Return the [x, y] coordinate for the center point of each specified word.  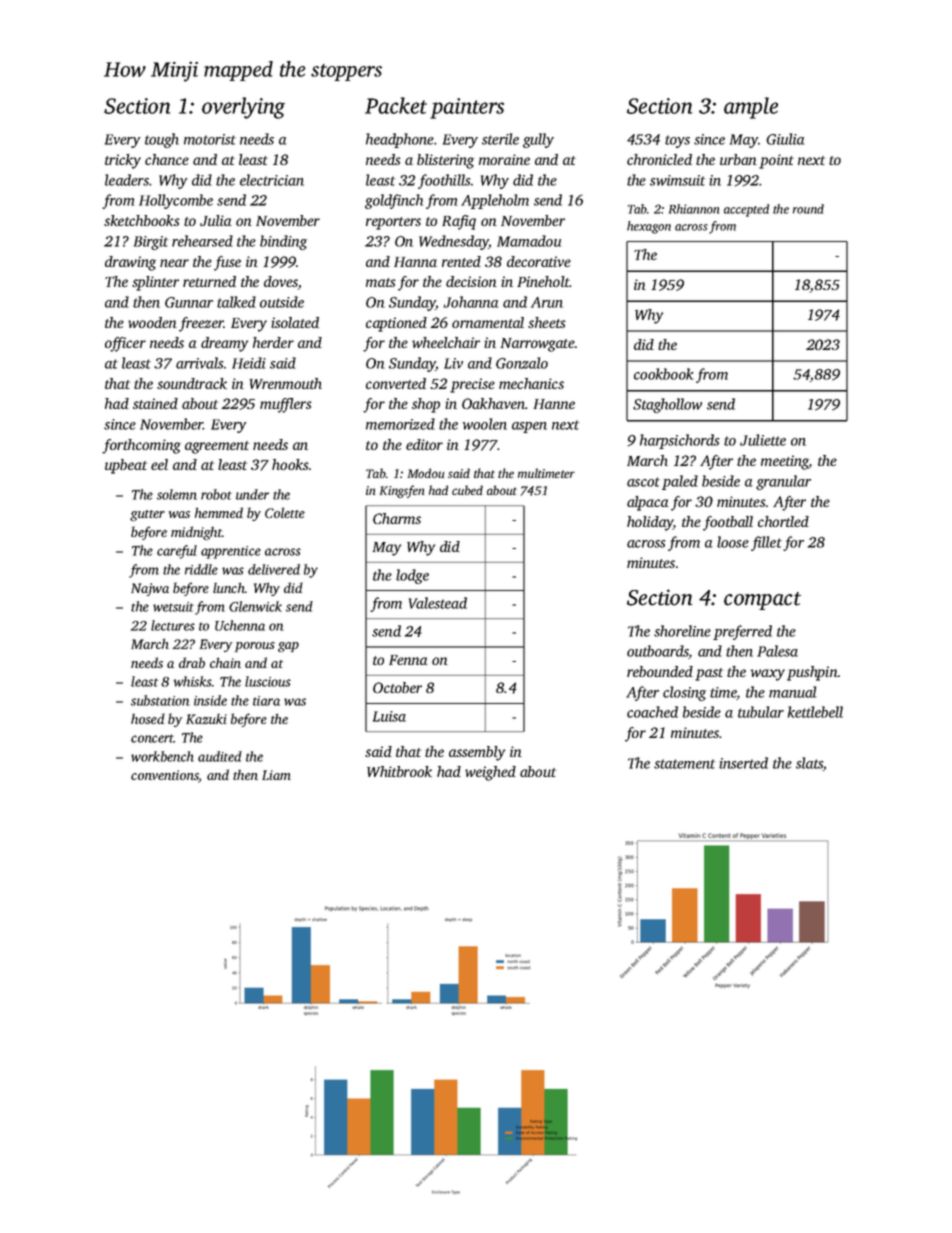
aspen [529, 427]
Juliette [763, 440]
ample [751, 108]
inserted [743, 763]
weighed [490, 773]
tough [162, 140]
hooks [290, 464]
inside [210, 700]
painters [467, 108]
